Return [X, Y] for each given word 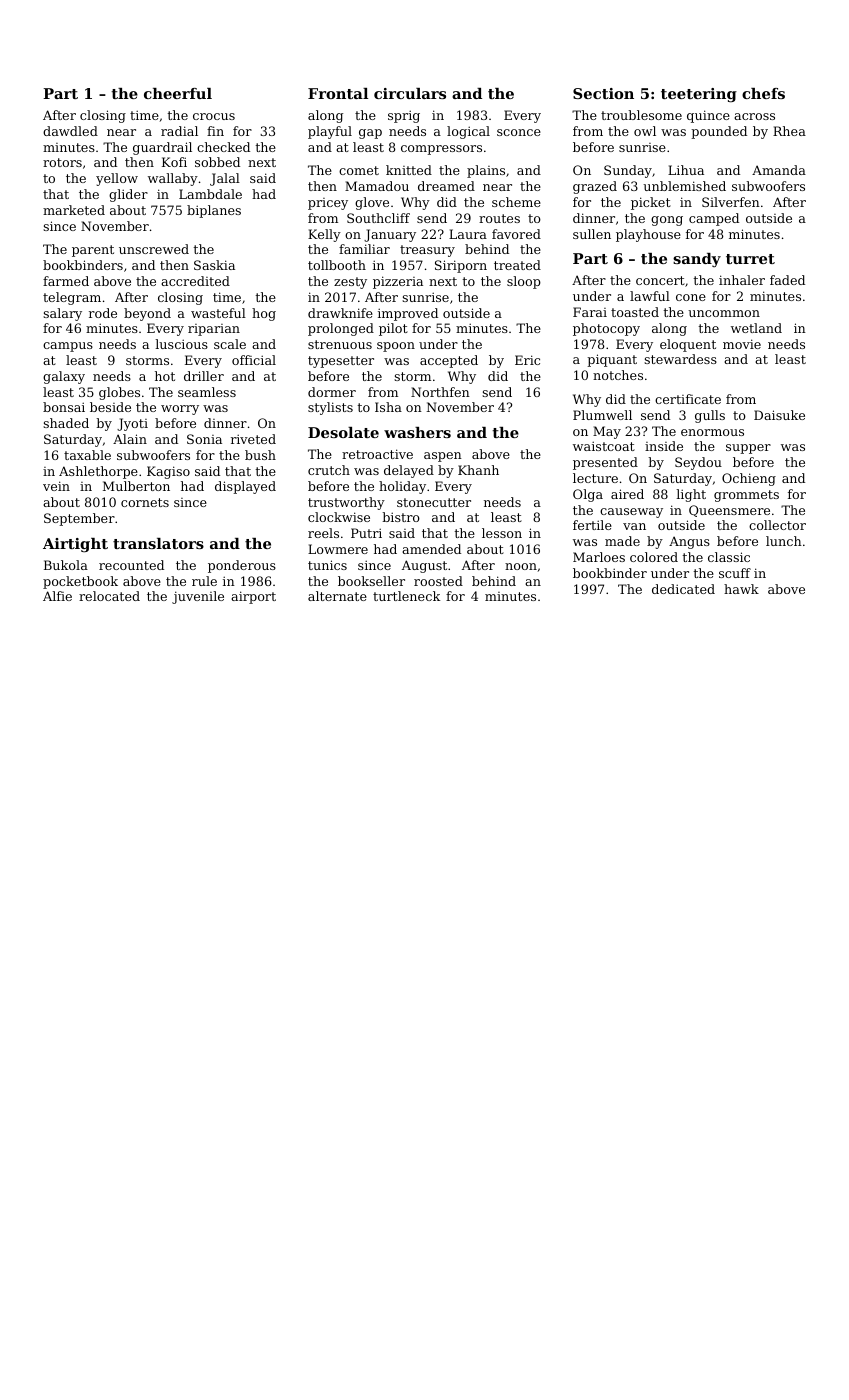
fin [215, 131]
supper [748, 449]
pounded [719, 132]
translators [158, 543]
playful [330, 132]
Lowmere [338, 549]
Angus [689, 542]
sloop [524, 282]
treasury [427, 251]
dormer [332, 392]
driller [204, 376]
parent [93, 251]
